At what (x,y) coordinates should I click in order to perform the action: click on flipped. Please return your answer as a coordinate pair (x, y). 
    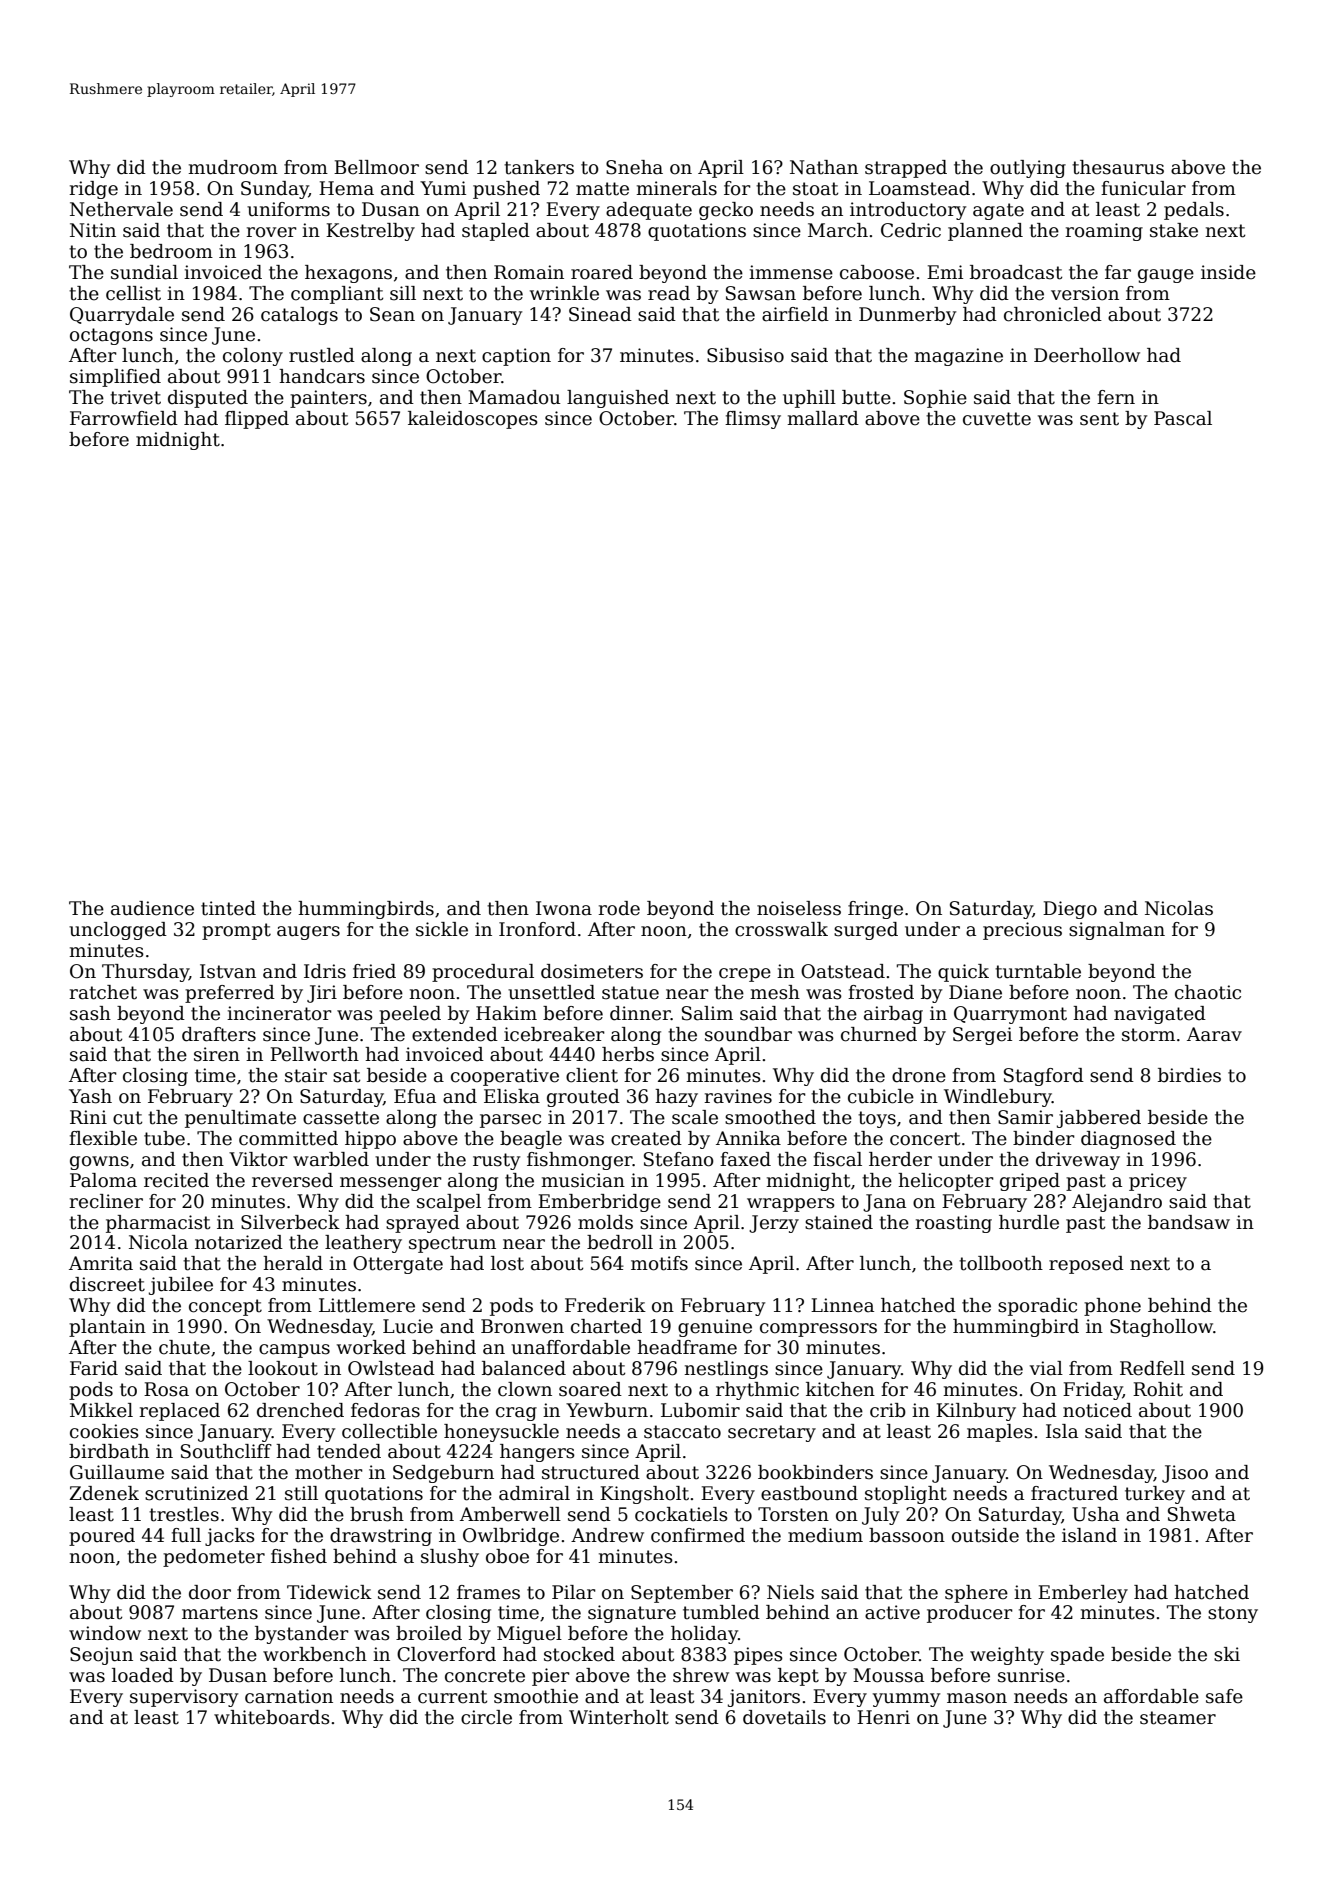
    Looking at the image, I should click on (257, 420).
